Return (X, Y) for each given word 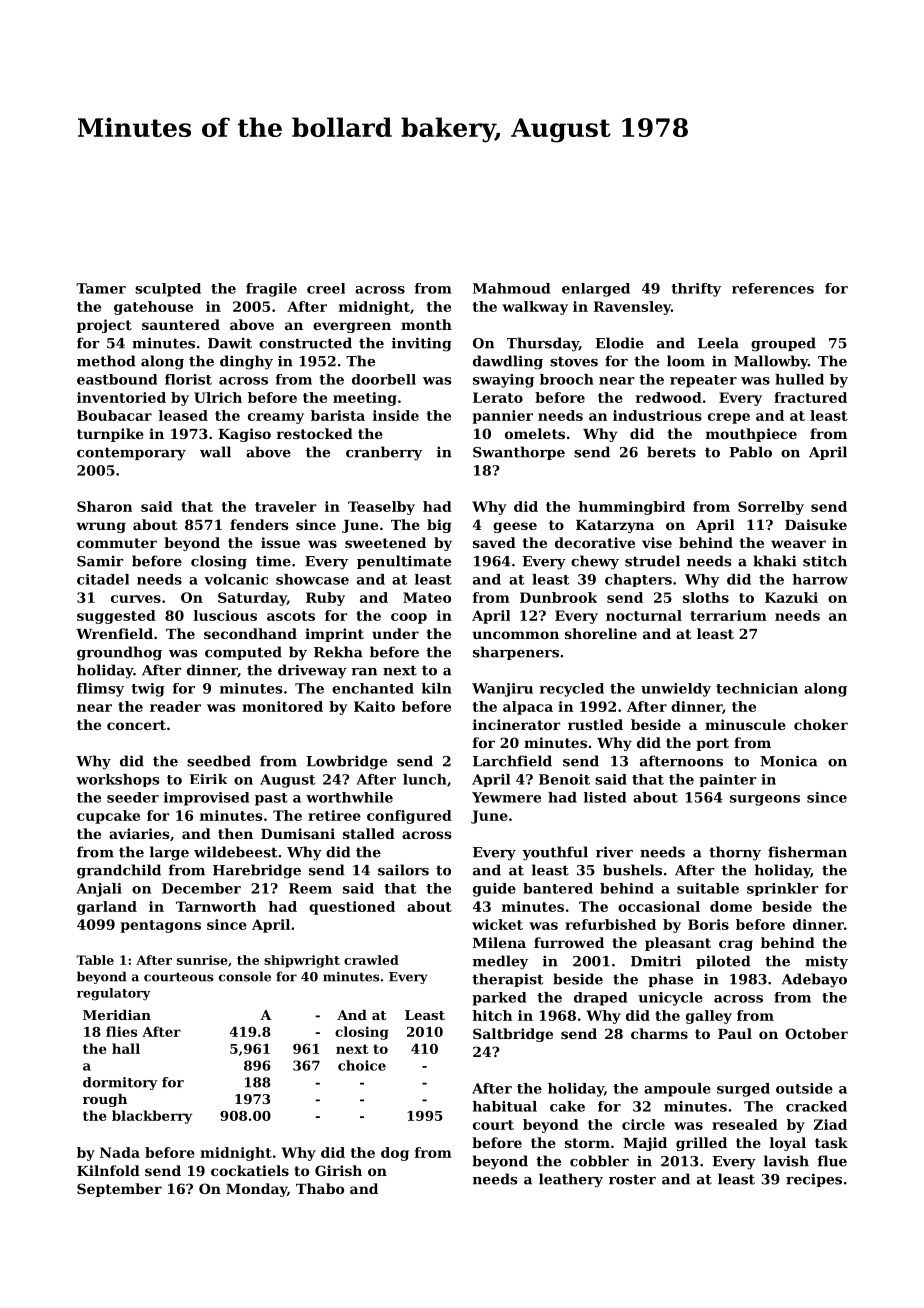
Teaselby (381, 508)
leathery (571, 1180)
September (119, 1190)
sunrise (202, 960)
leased (183, 415)
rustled (595, 724)
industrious (657, 415)
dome (731, 906)
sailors (403, 870)
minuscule (745, 724)
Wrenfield (114, 633)
